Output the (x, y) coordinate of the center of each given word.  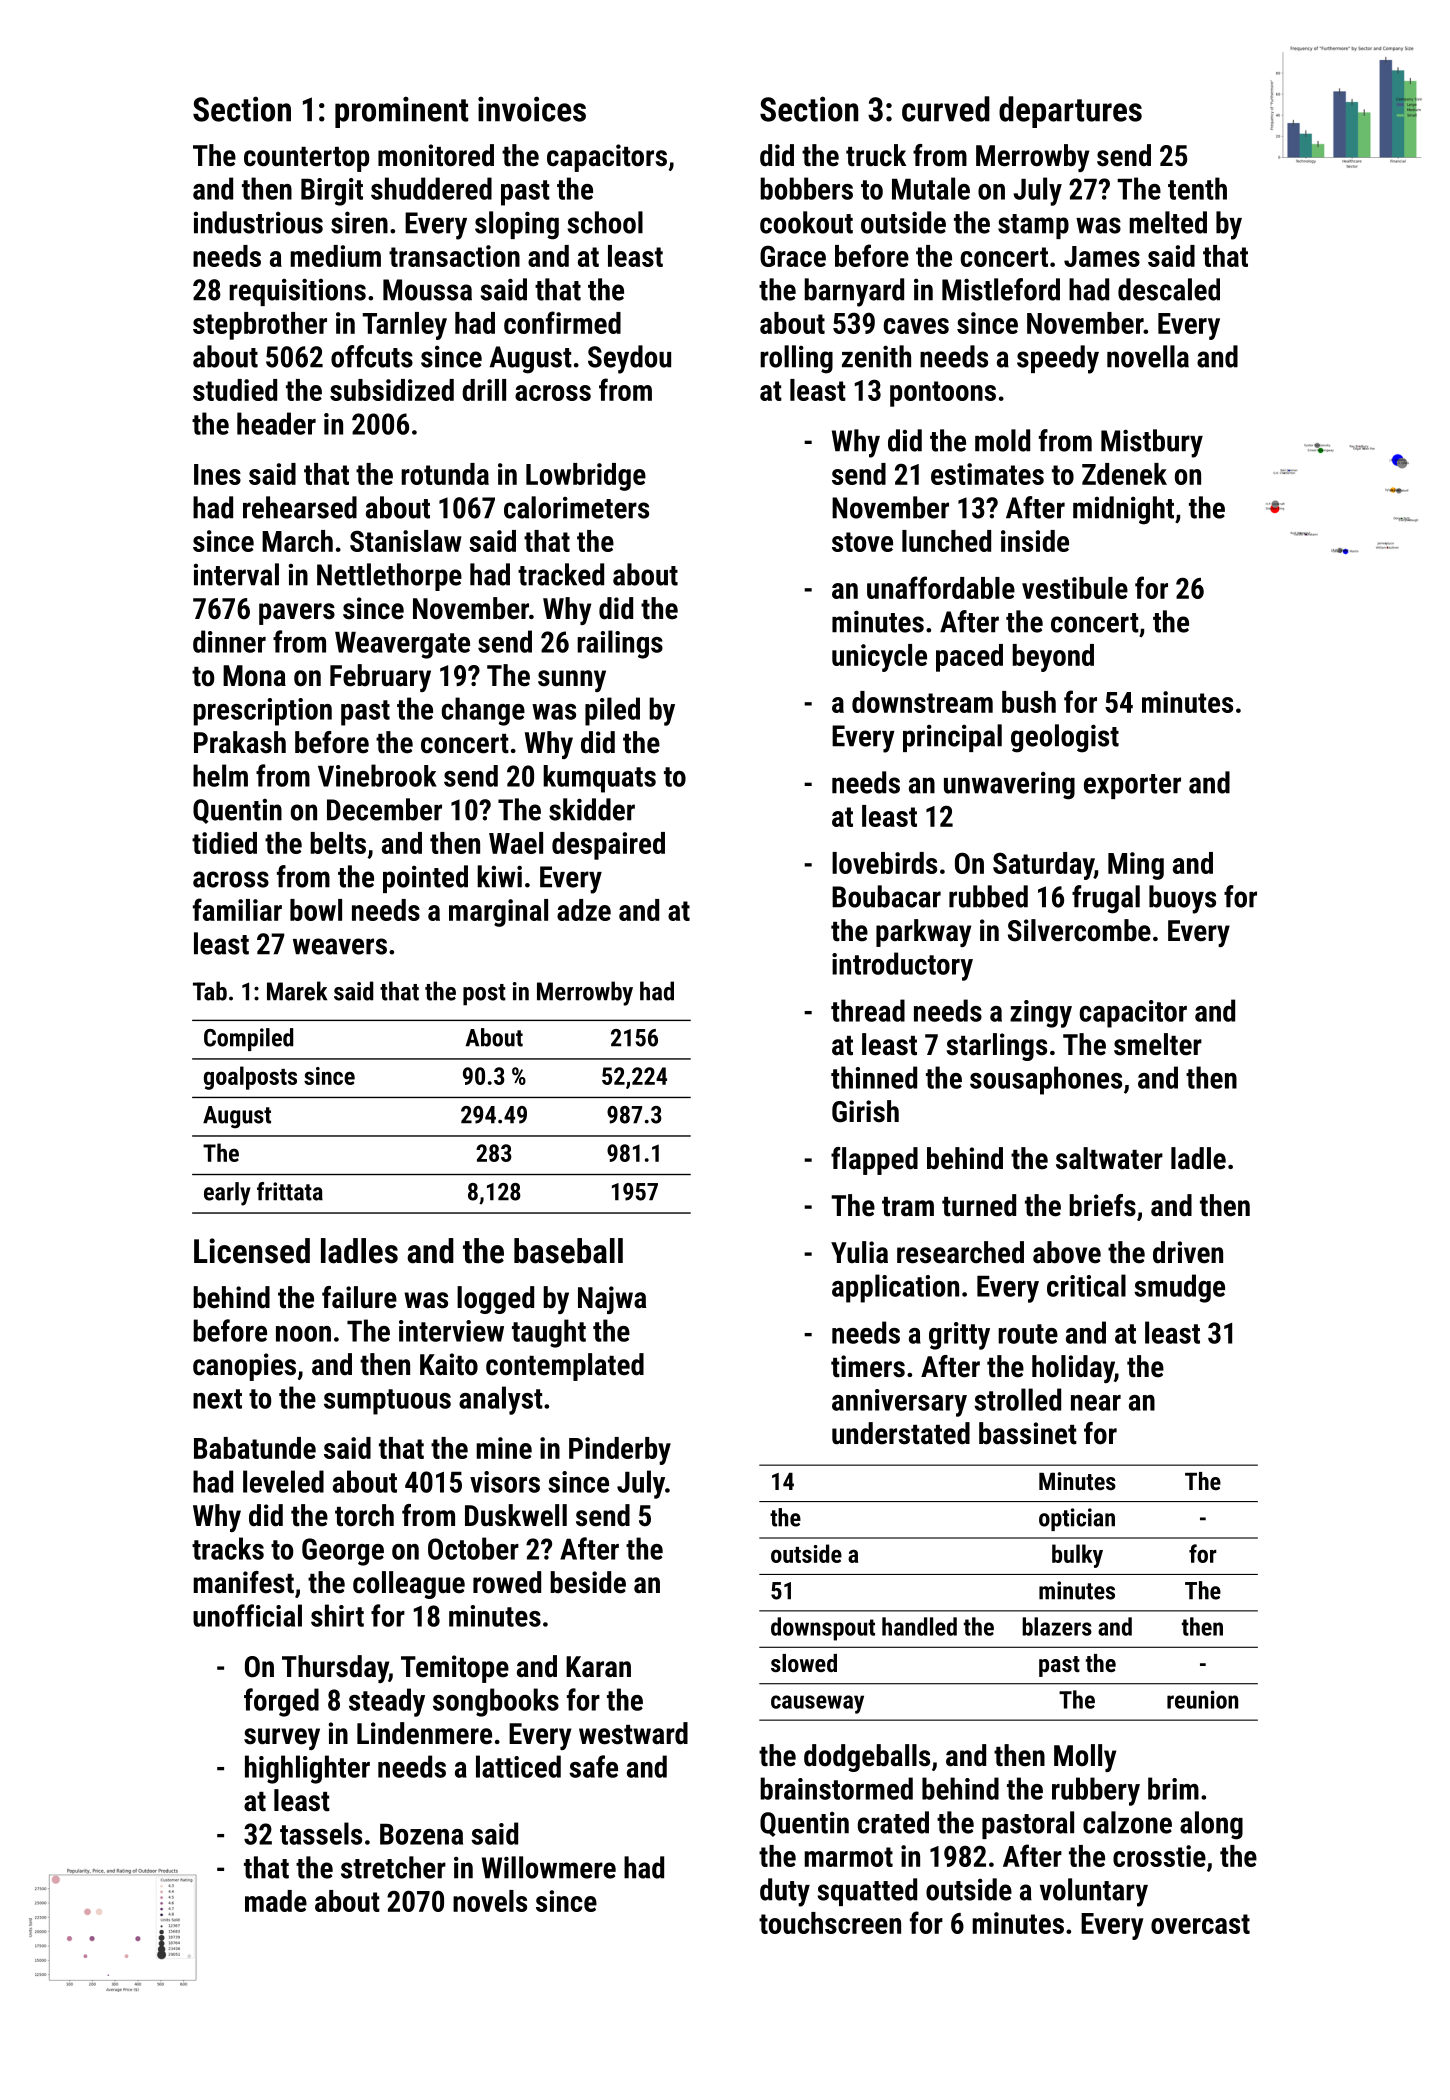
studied (235, 390)
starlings (996, 1047)
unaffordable (941, 587)
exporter (1132, 786)
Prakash (240, 742)
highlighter (307, 1769)
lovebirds (884, 863)
